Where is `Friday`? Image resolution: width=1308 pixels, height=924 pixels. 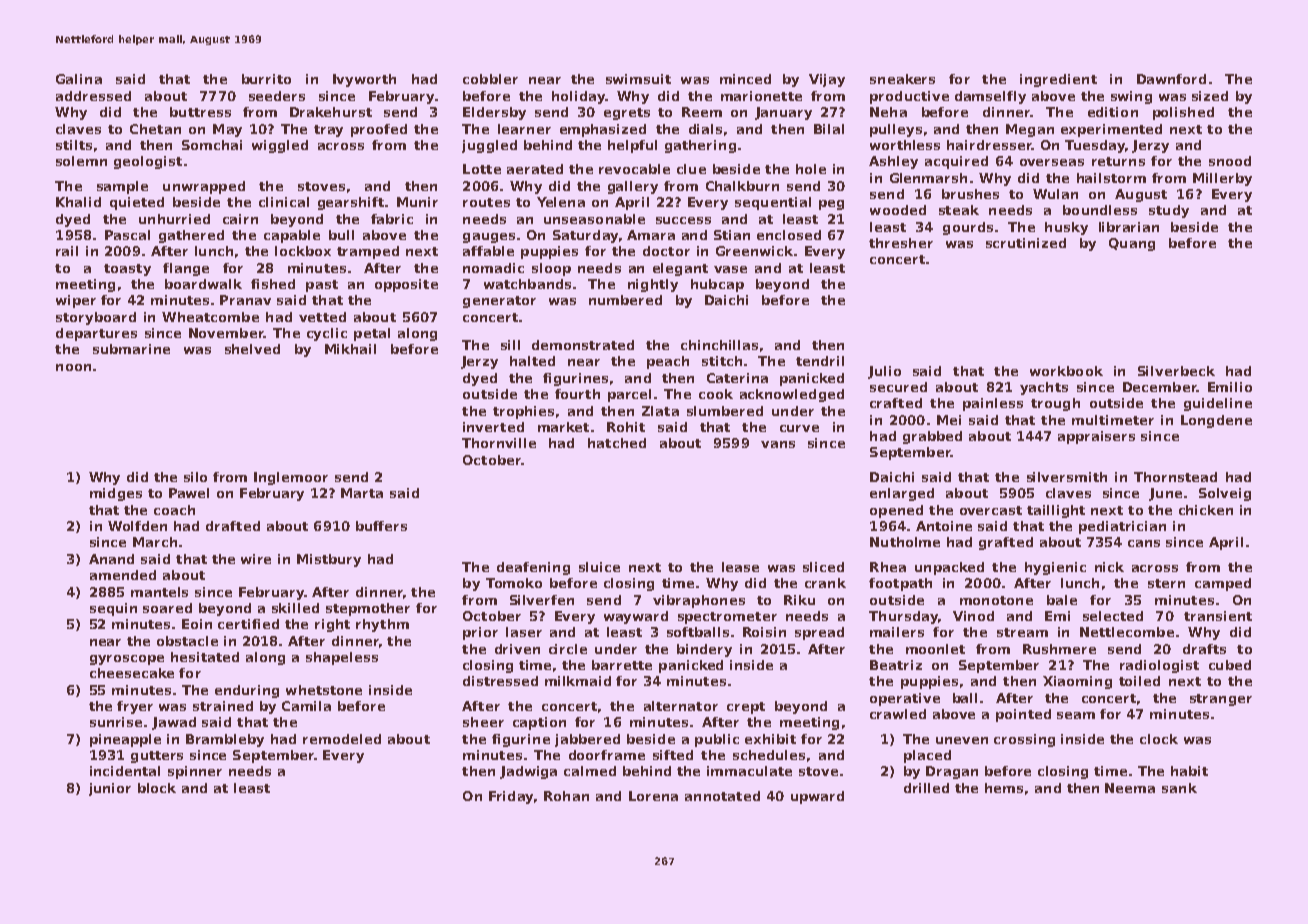
Friday is located at coordinates (511, 797).
